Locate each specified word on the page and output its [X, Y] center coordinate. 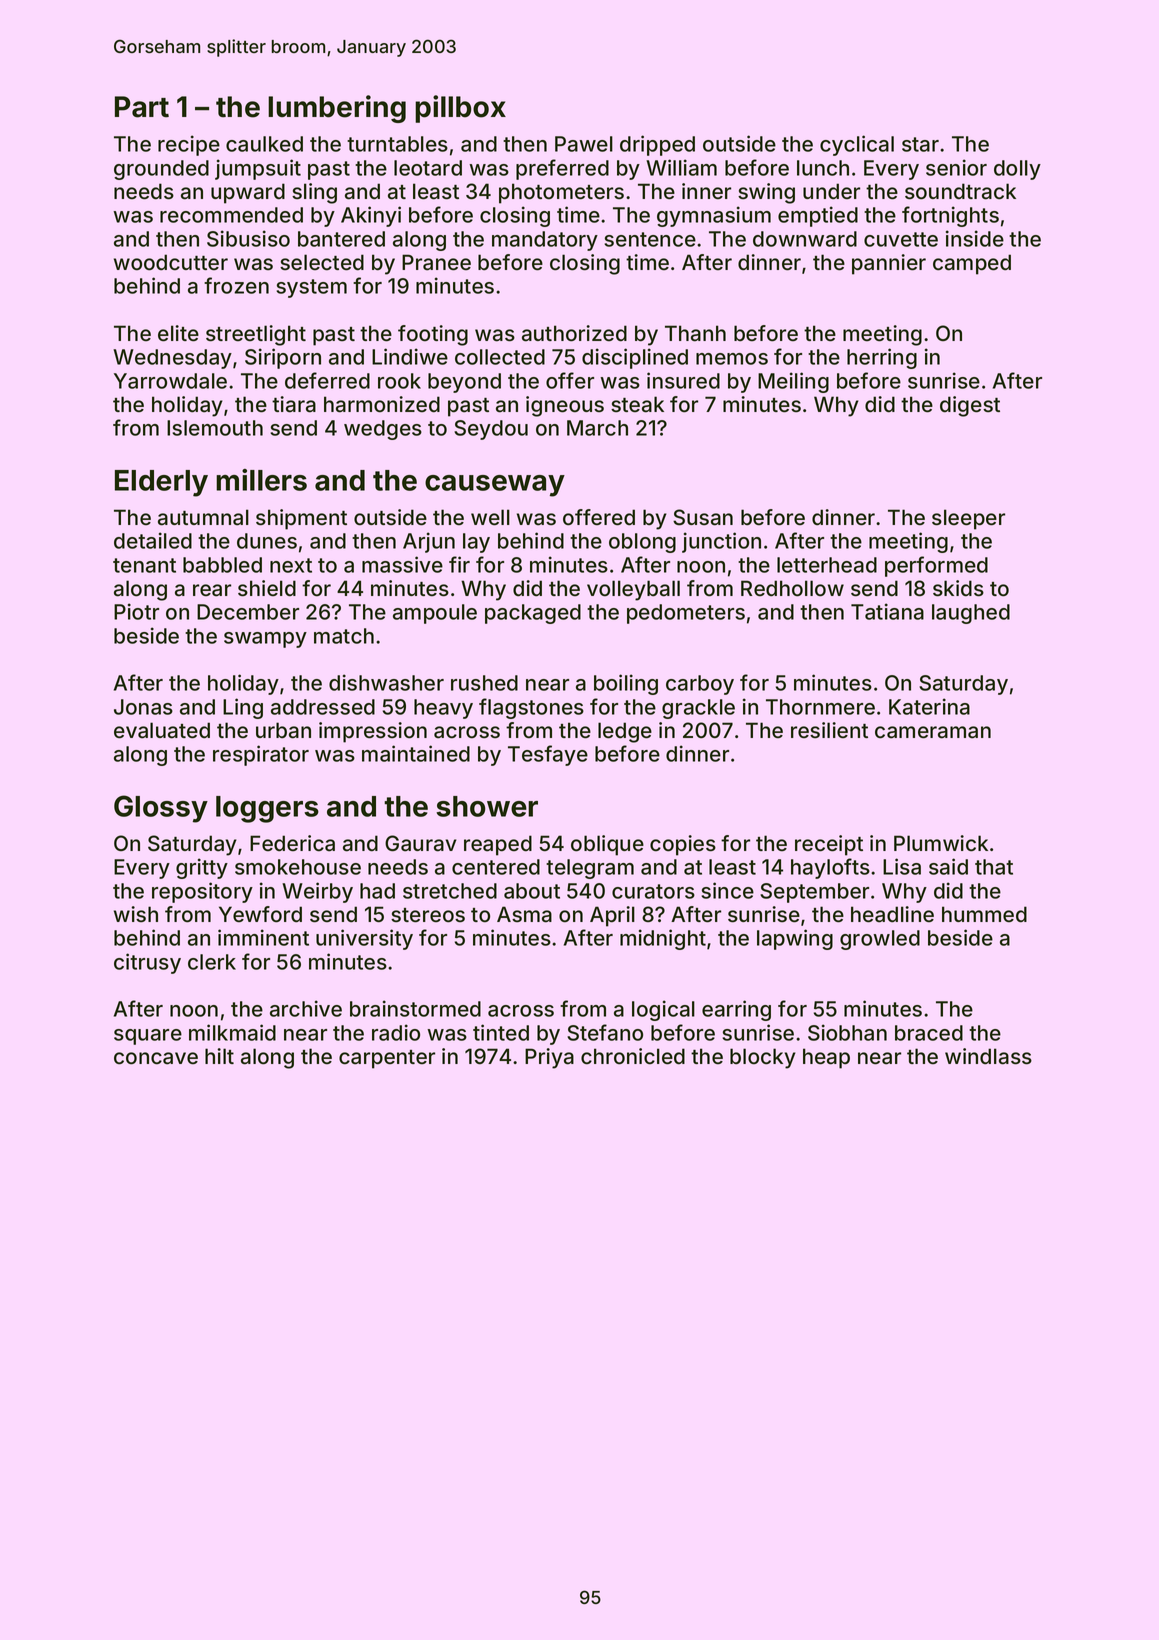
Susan [703, 517]
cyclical [857, 145]
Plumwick [941, 843]
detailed [153, 540]
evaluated [162, 730]
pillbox [460, 109]
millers [261, 480]
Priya [549, 1058]
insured [683, 380]
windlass [988, 1056]
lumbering [337, 109]
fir [459, 564]
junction [721, 542]
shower [487, 806]
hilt [219, 1056]
